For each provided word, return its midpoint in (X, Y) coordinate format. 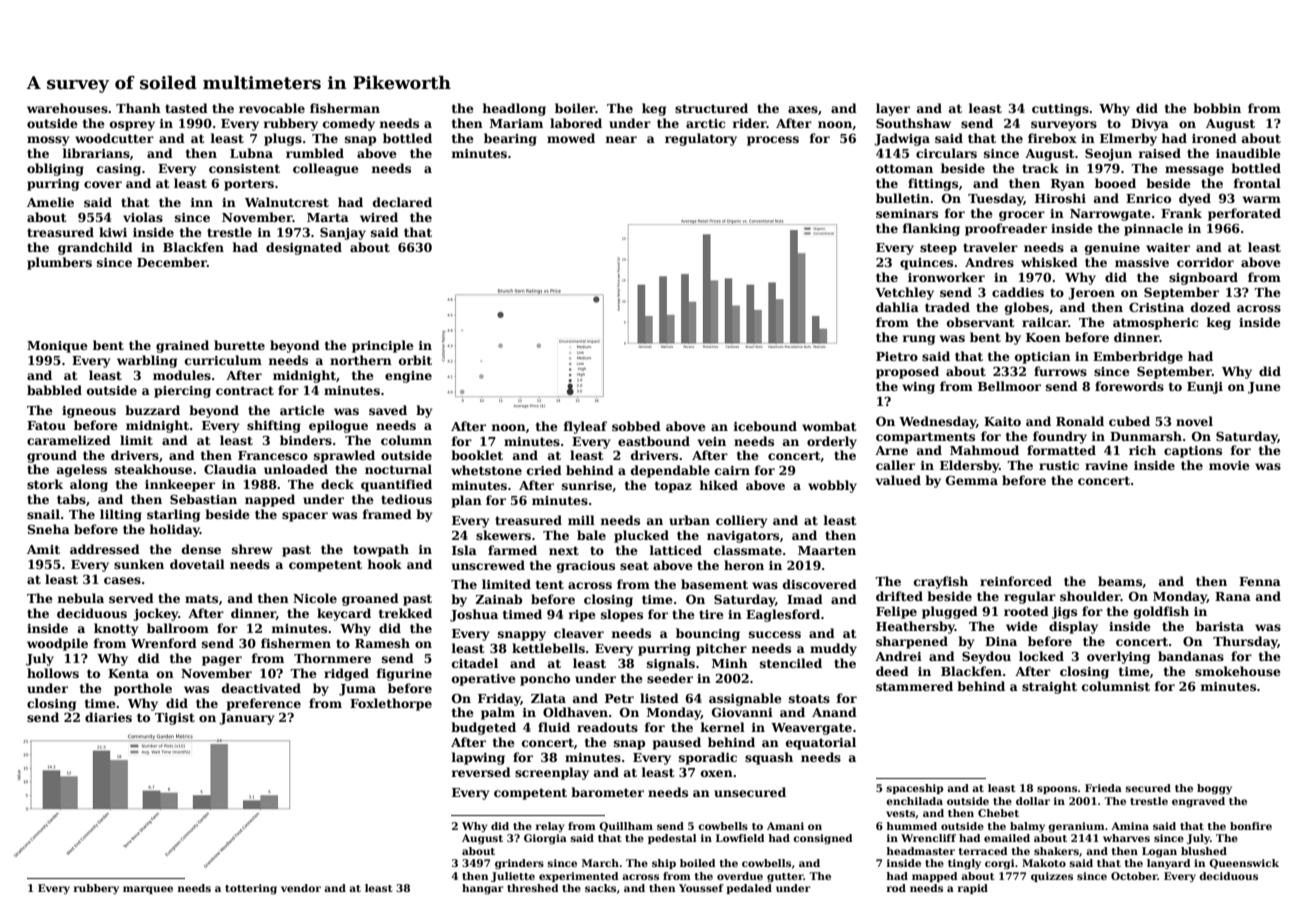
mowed (571, 138)
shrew (252, 549)
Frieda (1103, 788)
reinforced (1016, 581)
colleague (326, 169)
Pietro (897, 356)
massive (1142, 262)
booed (1115, 183)
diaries (108, 717)
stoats (809, 698)
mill (581, 520)
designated (304, 248)
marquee (148, 890)
